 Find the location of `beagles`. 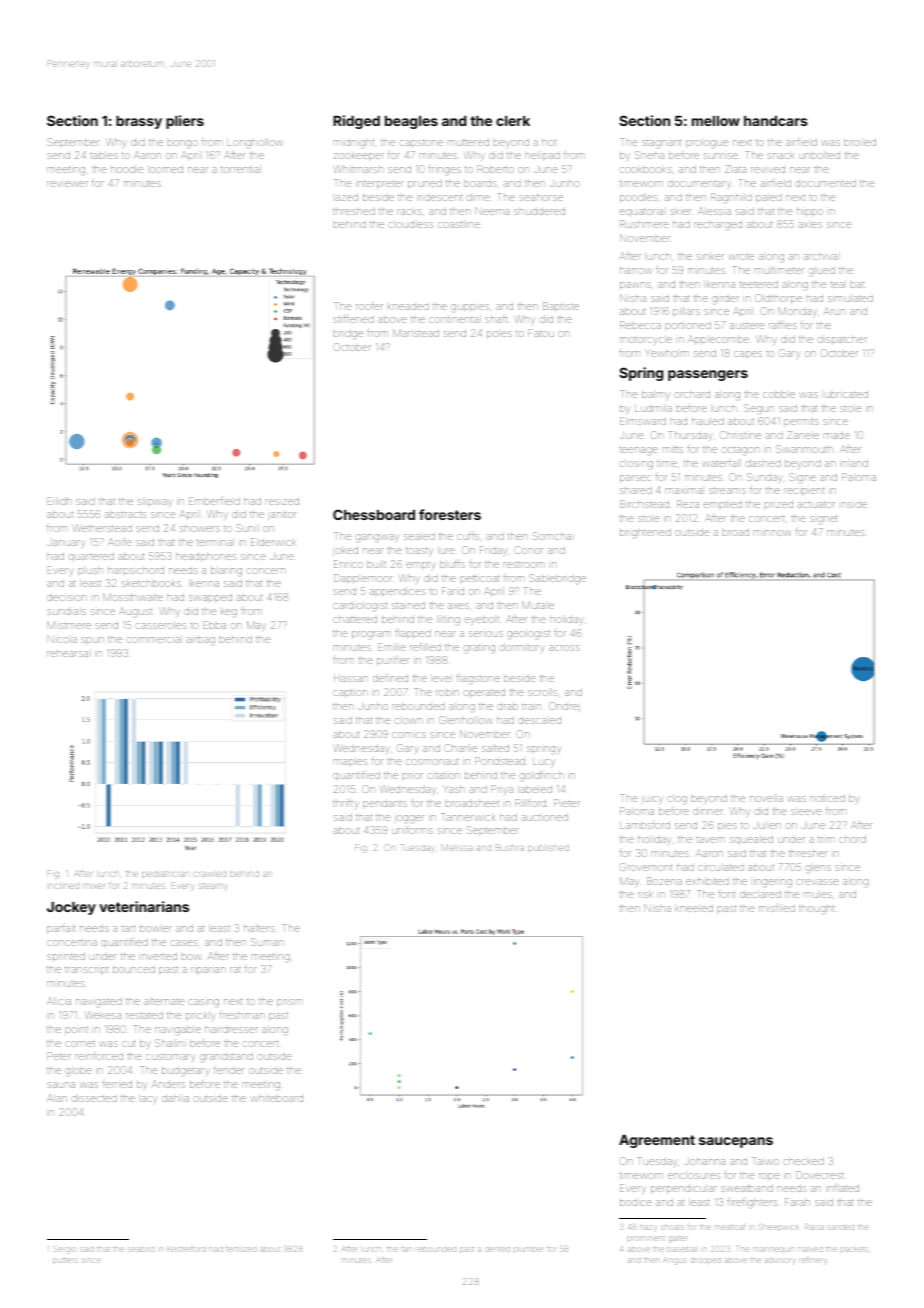

beagles is located at coordinates (411, 122).
